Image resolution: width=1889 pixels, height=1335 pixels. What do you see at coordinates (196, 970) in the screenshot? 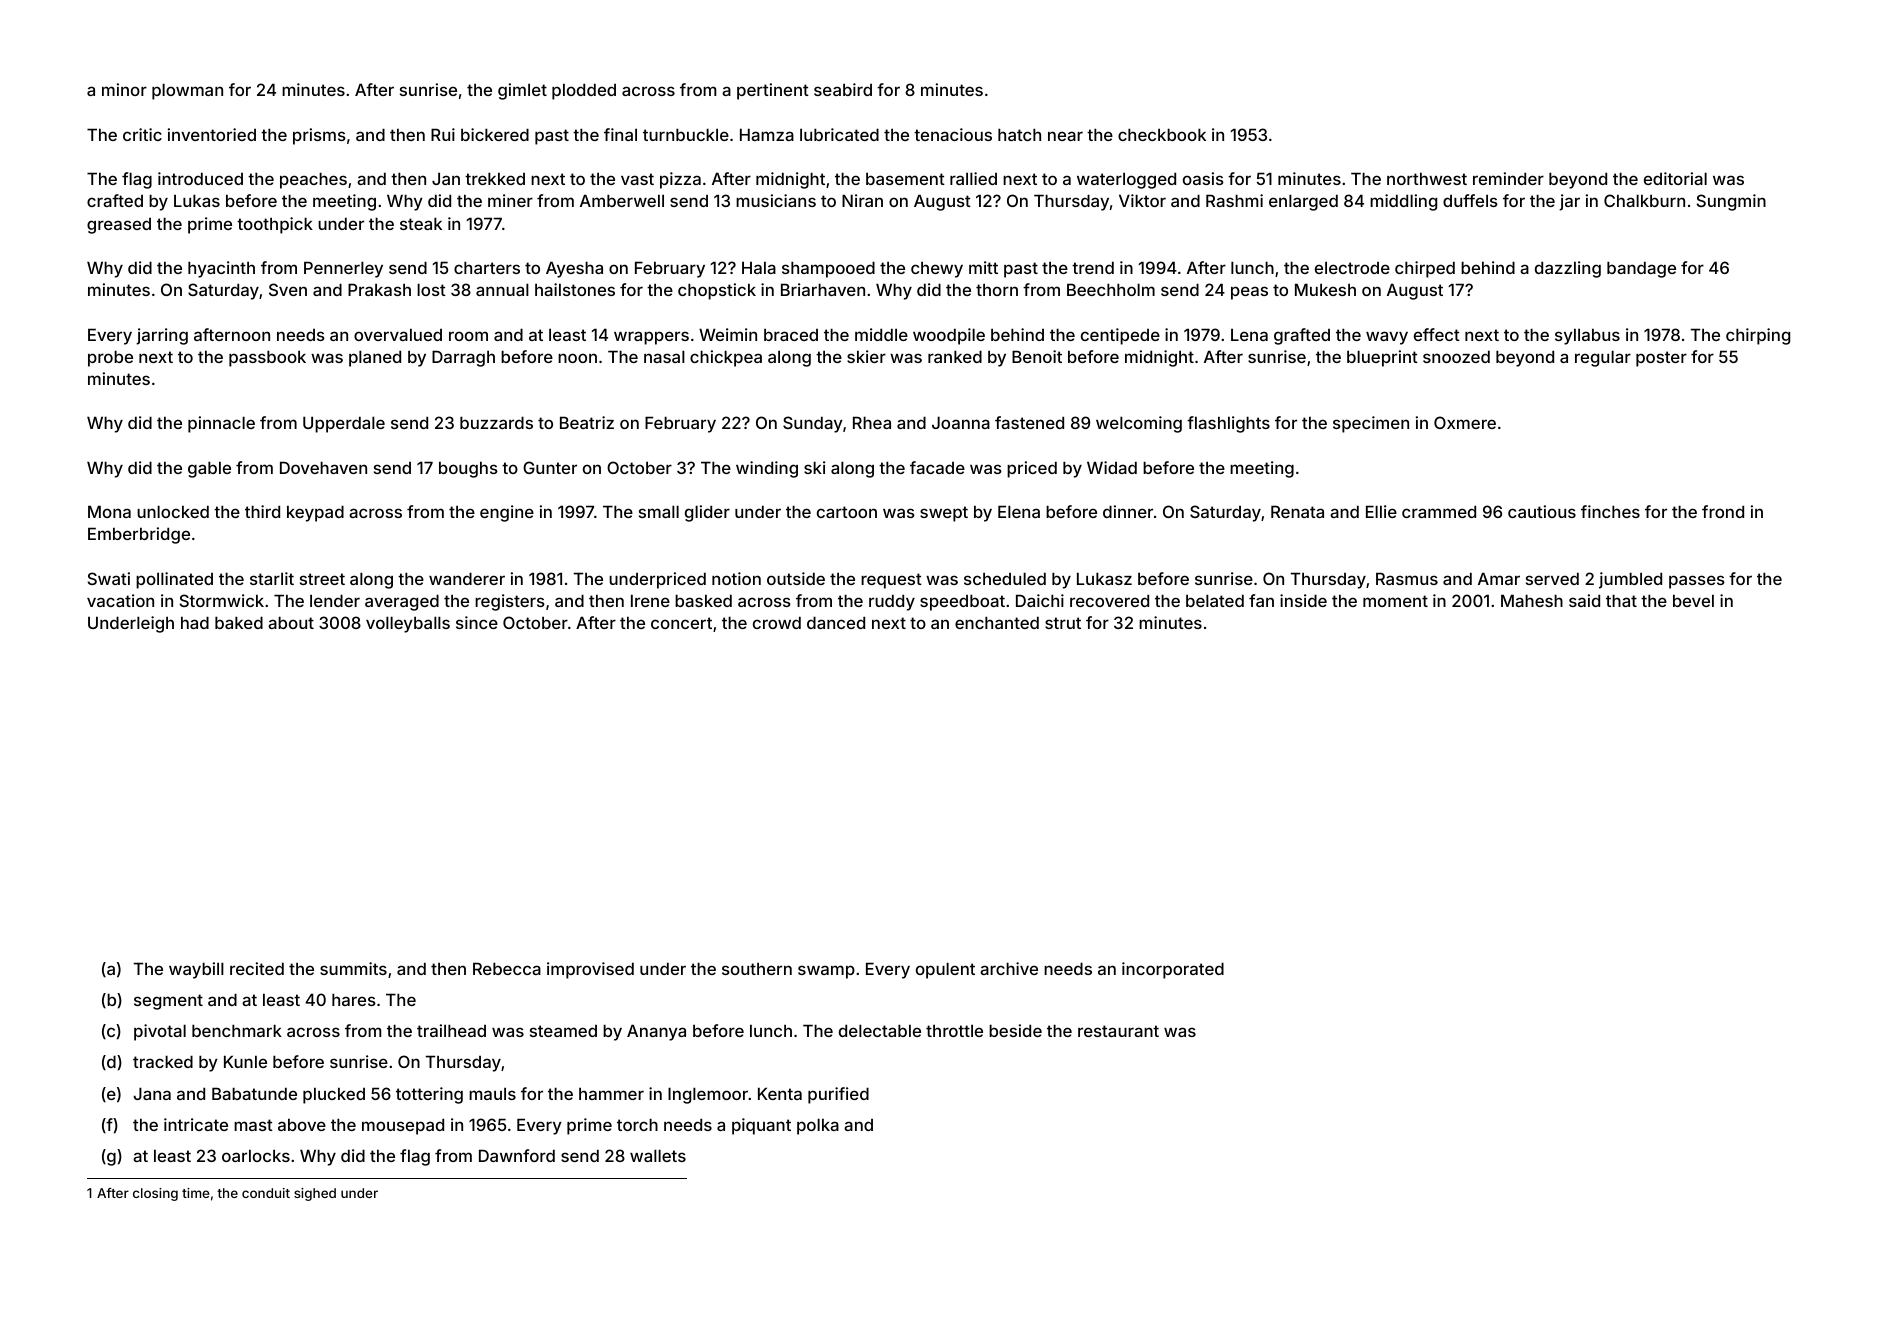
I see `waybill` at bounding box center [196, 970].
